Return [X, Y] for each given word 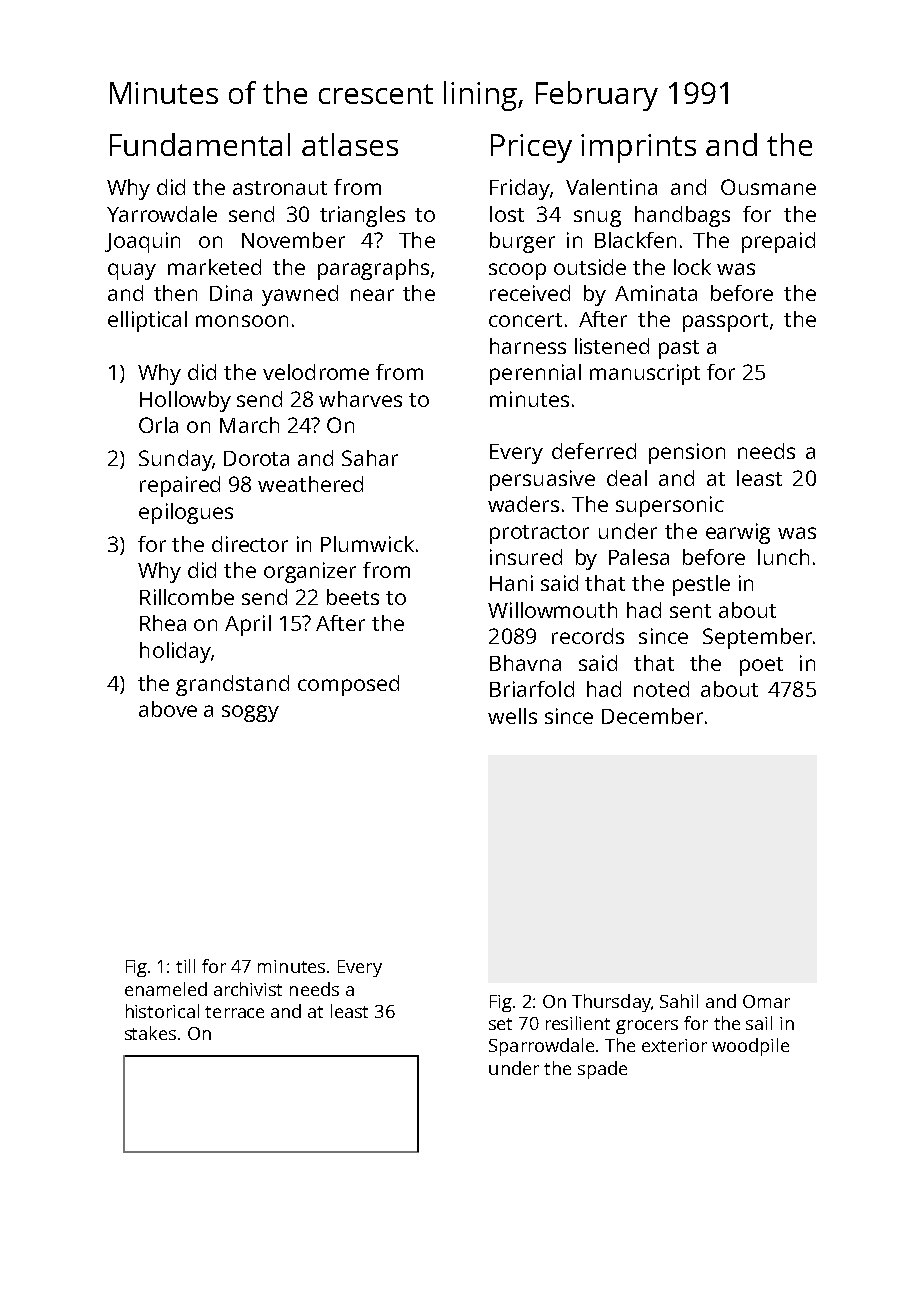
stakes [150, 1033]
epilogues [186, 513]
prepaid [778, 242]
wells [512, 716]
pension [687, 453]
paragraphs [373, 269]
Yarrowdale [162, 214]
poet [761, 666]
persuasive [542, 480]
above [168, 709]
